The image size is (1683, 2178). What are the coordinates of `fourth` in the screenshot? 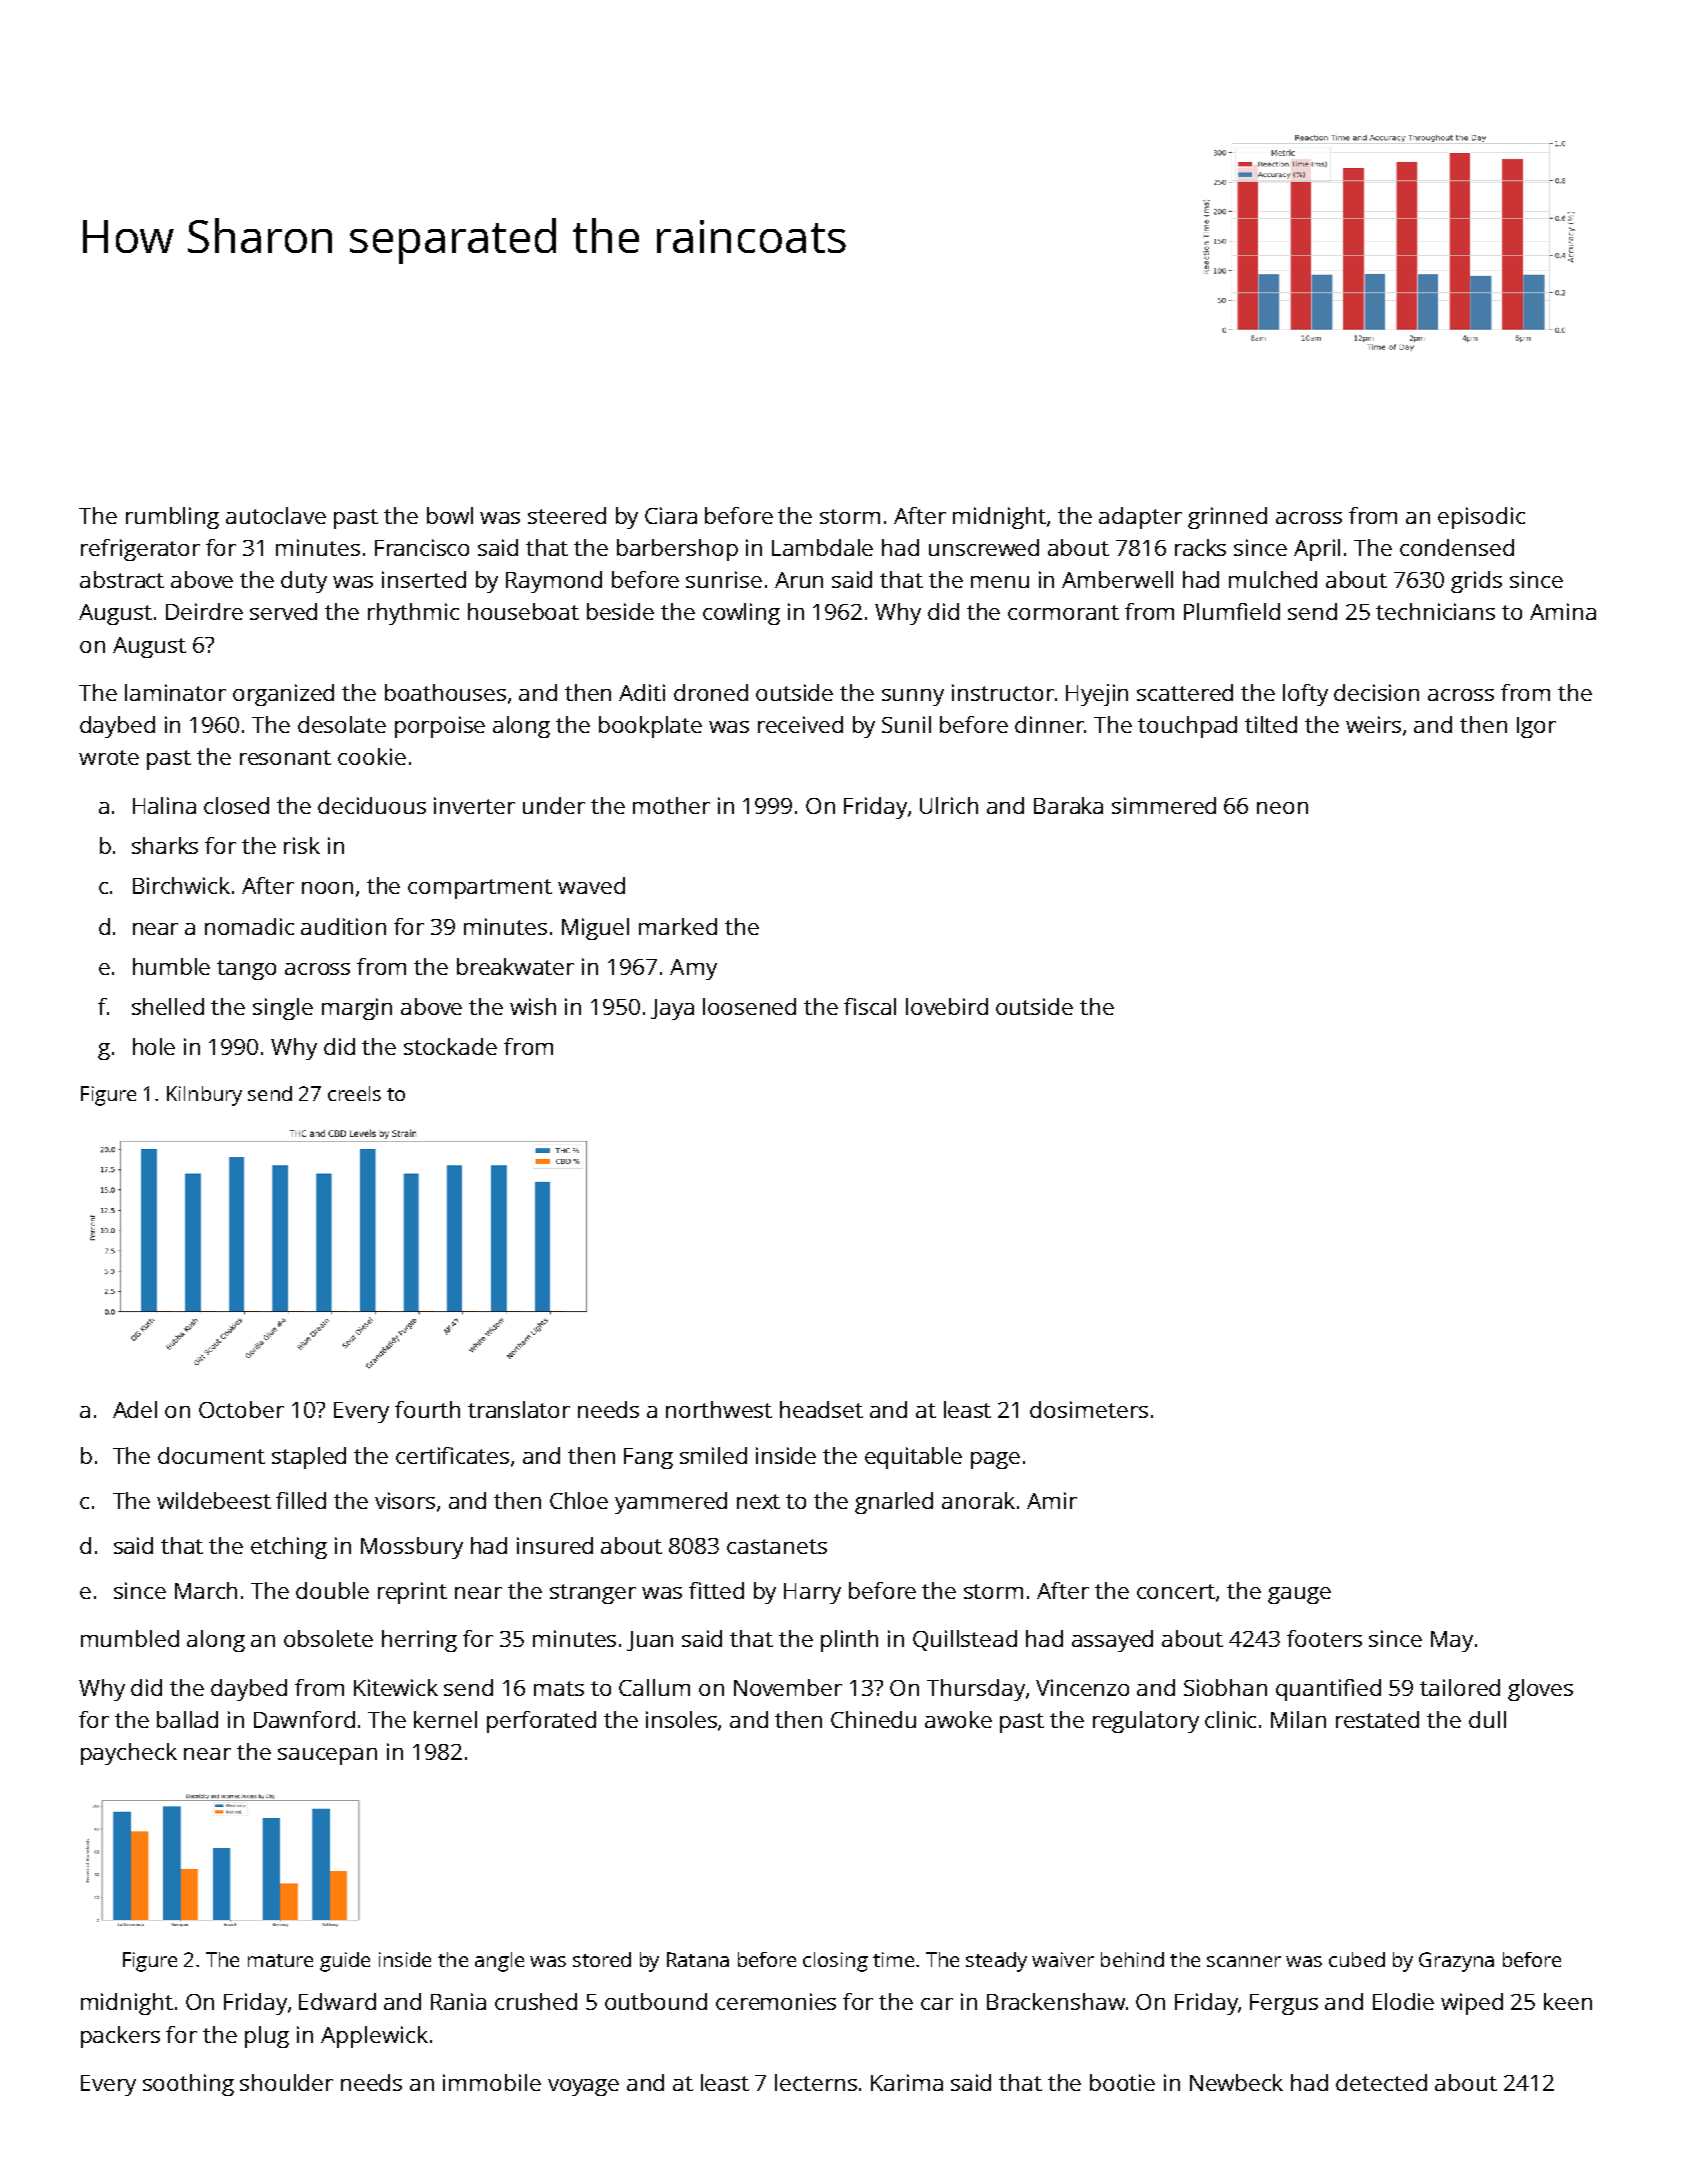 It's located at (427, 1409).
